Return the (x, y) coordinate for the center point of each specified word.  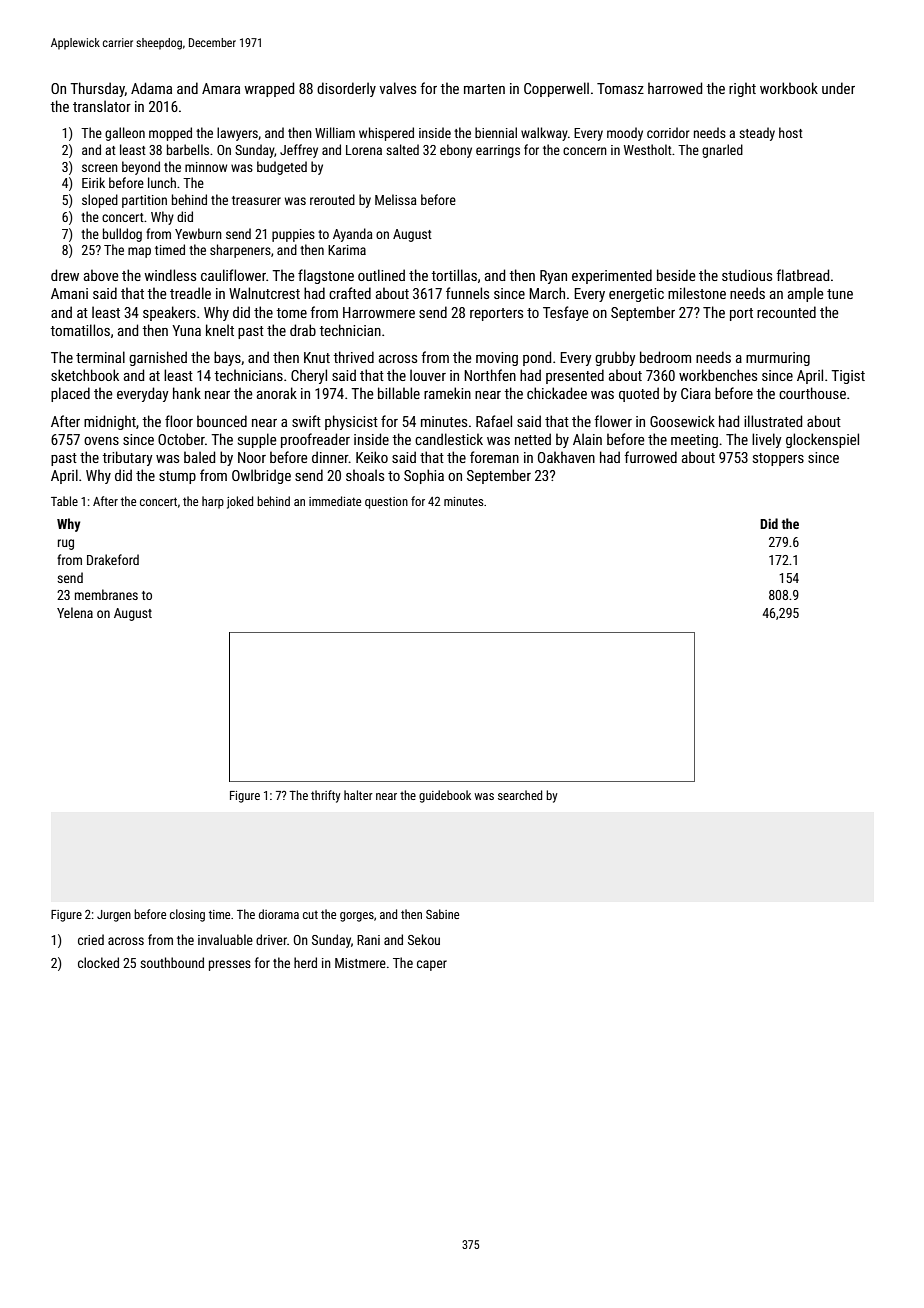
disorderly (346, 89)
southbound (172, 962)
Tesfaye (566, 313)
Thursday (97, 89)
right (742, 89)
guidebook (445, 796)
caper (432, 965)
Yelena (75, 612)
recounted (786, 312)
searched (520, 795)
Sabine (442, 914)
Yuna (186, 330)
